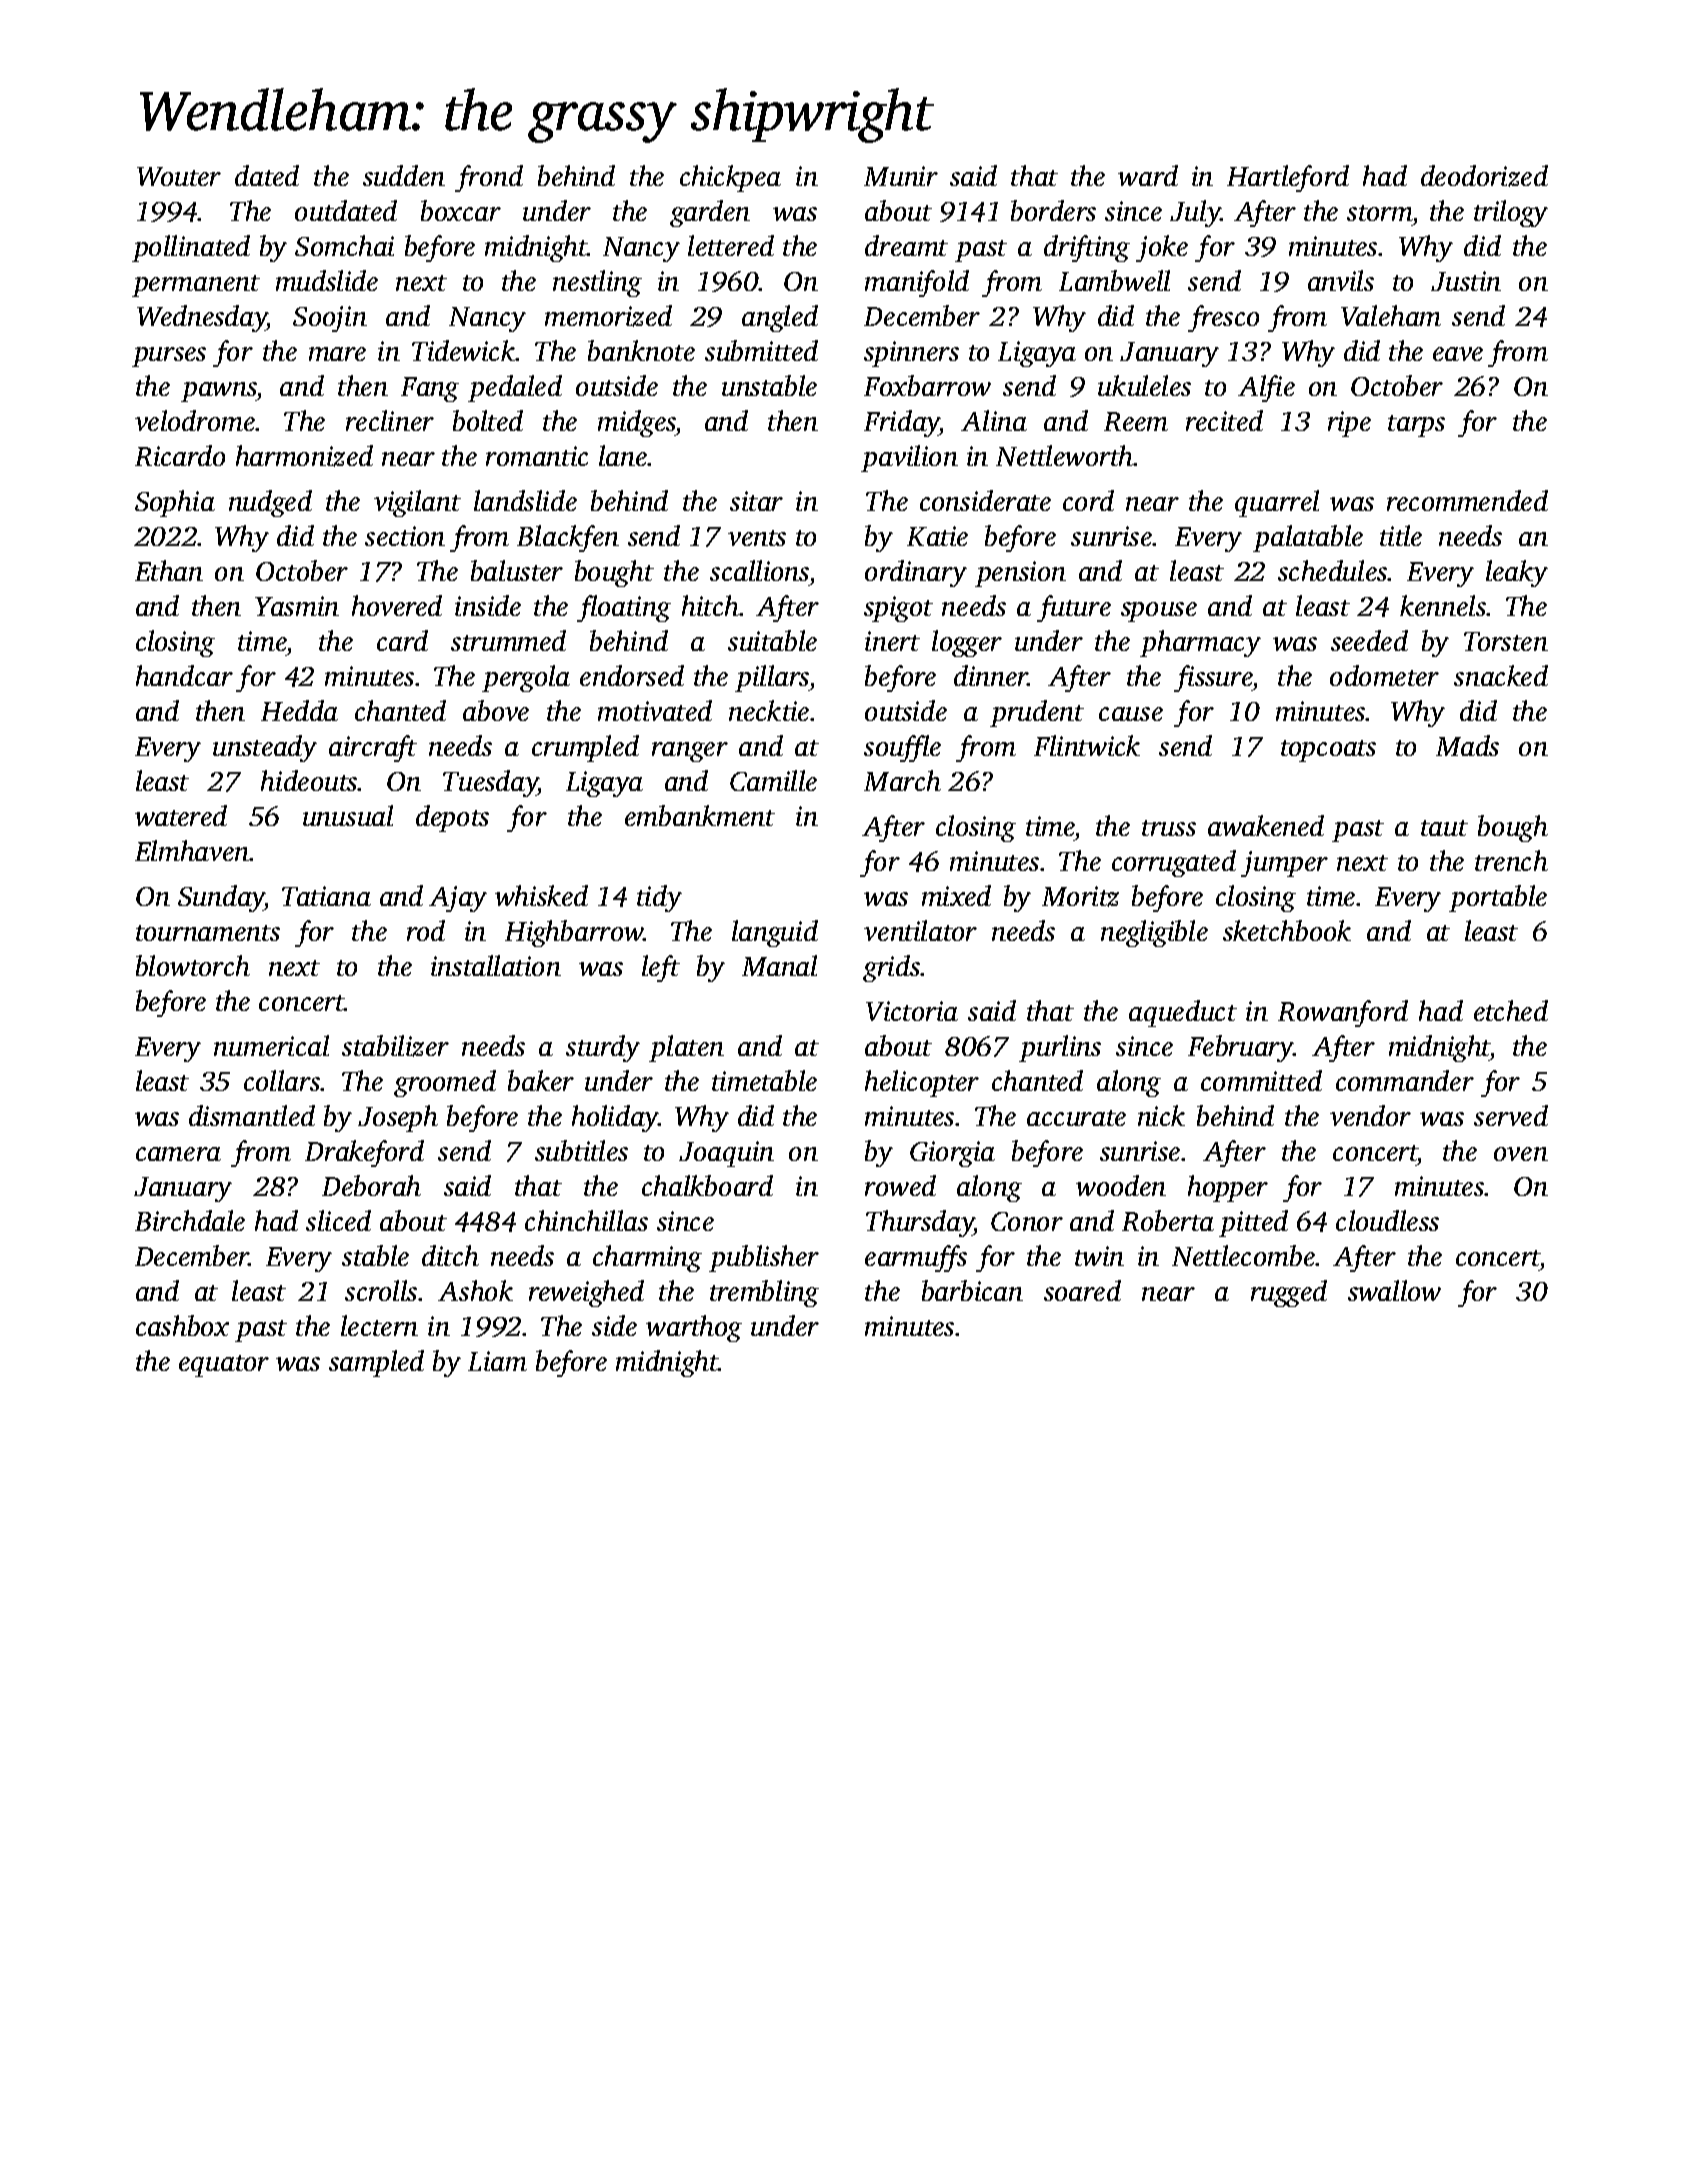 The height and width of the screenshot is (2178, 1683). I want to click on groomed, so click(445, 1083).
